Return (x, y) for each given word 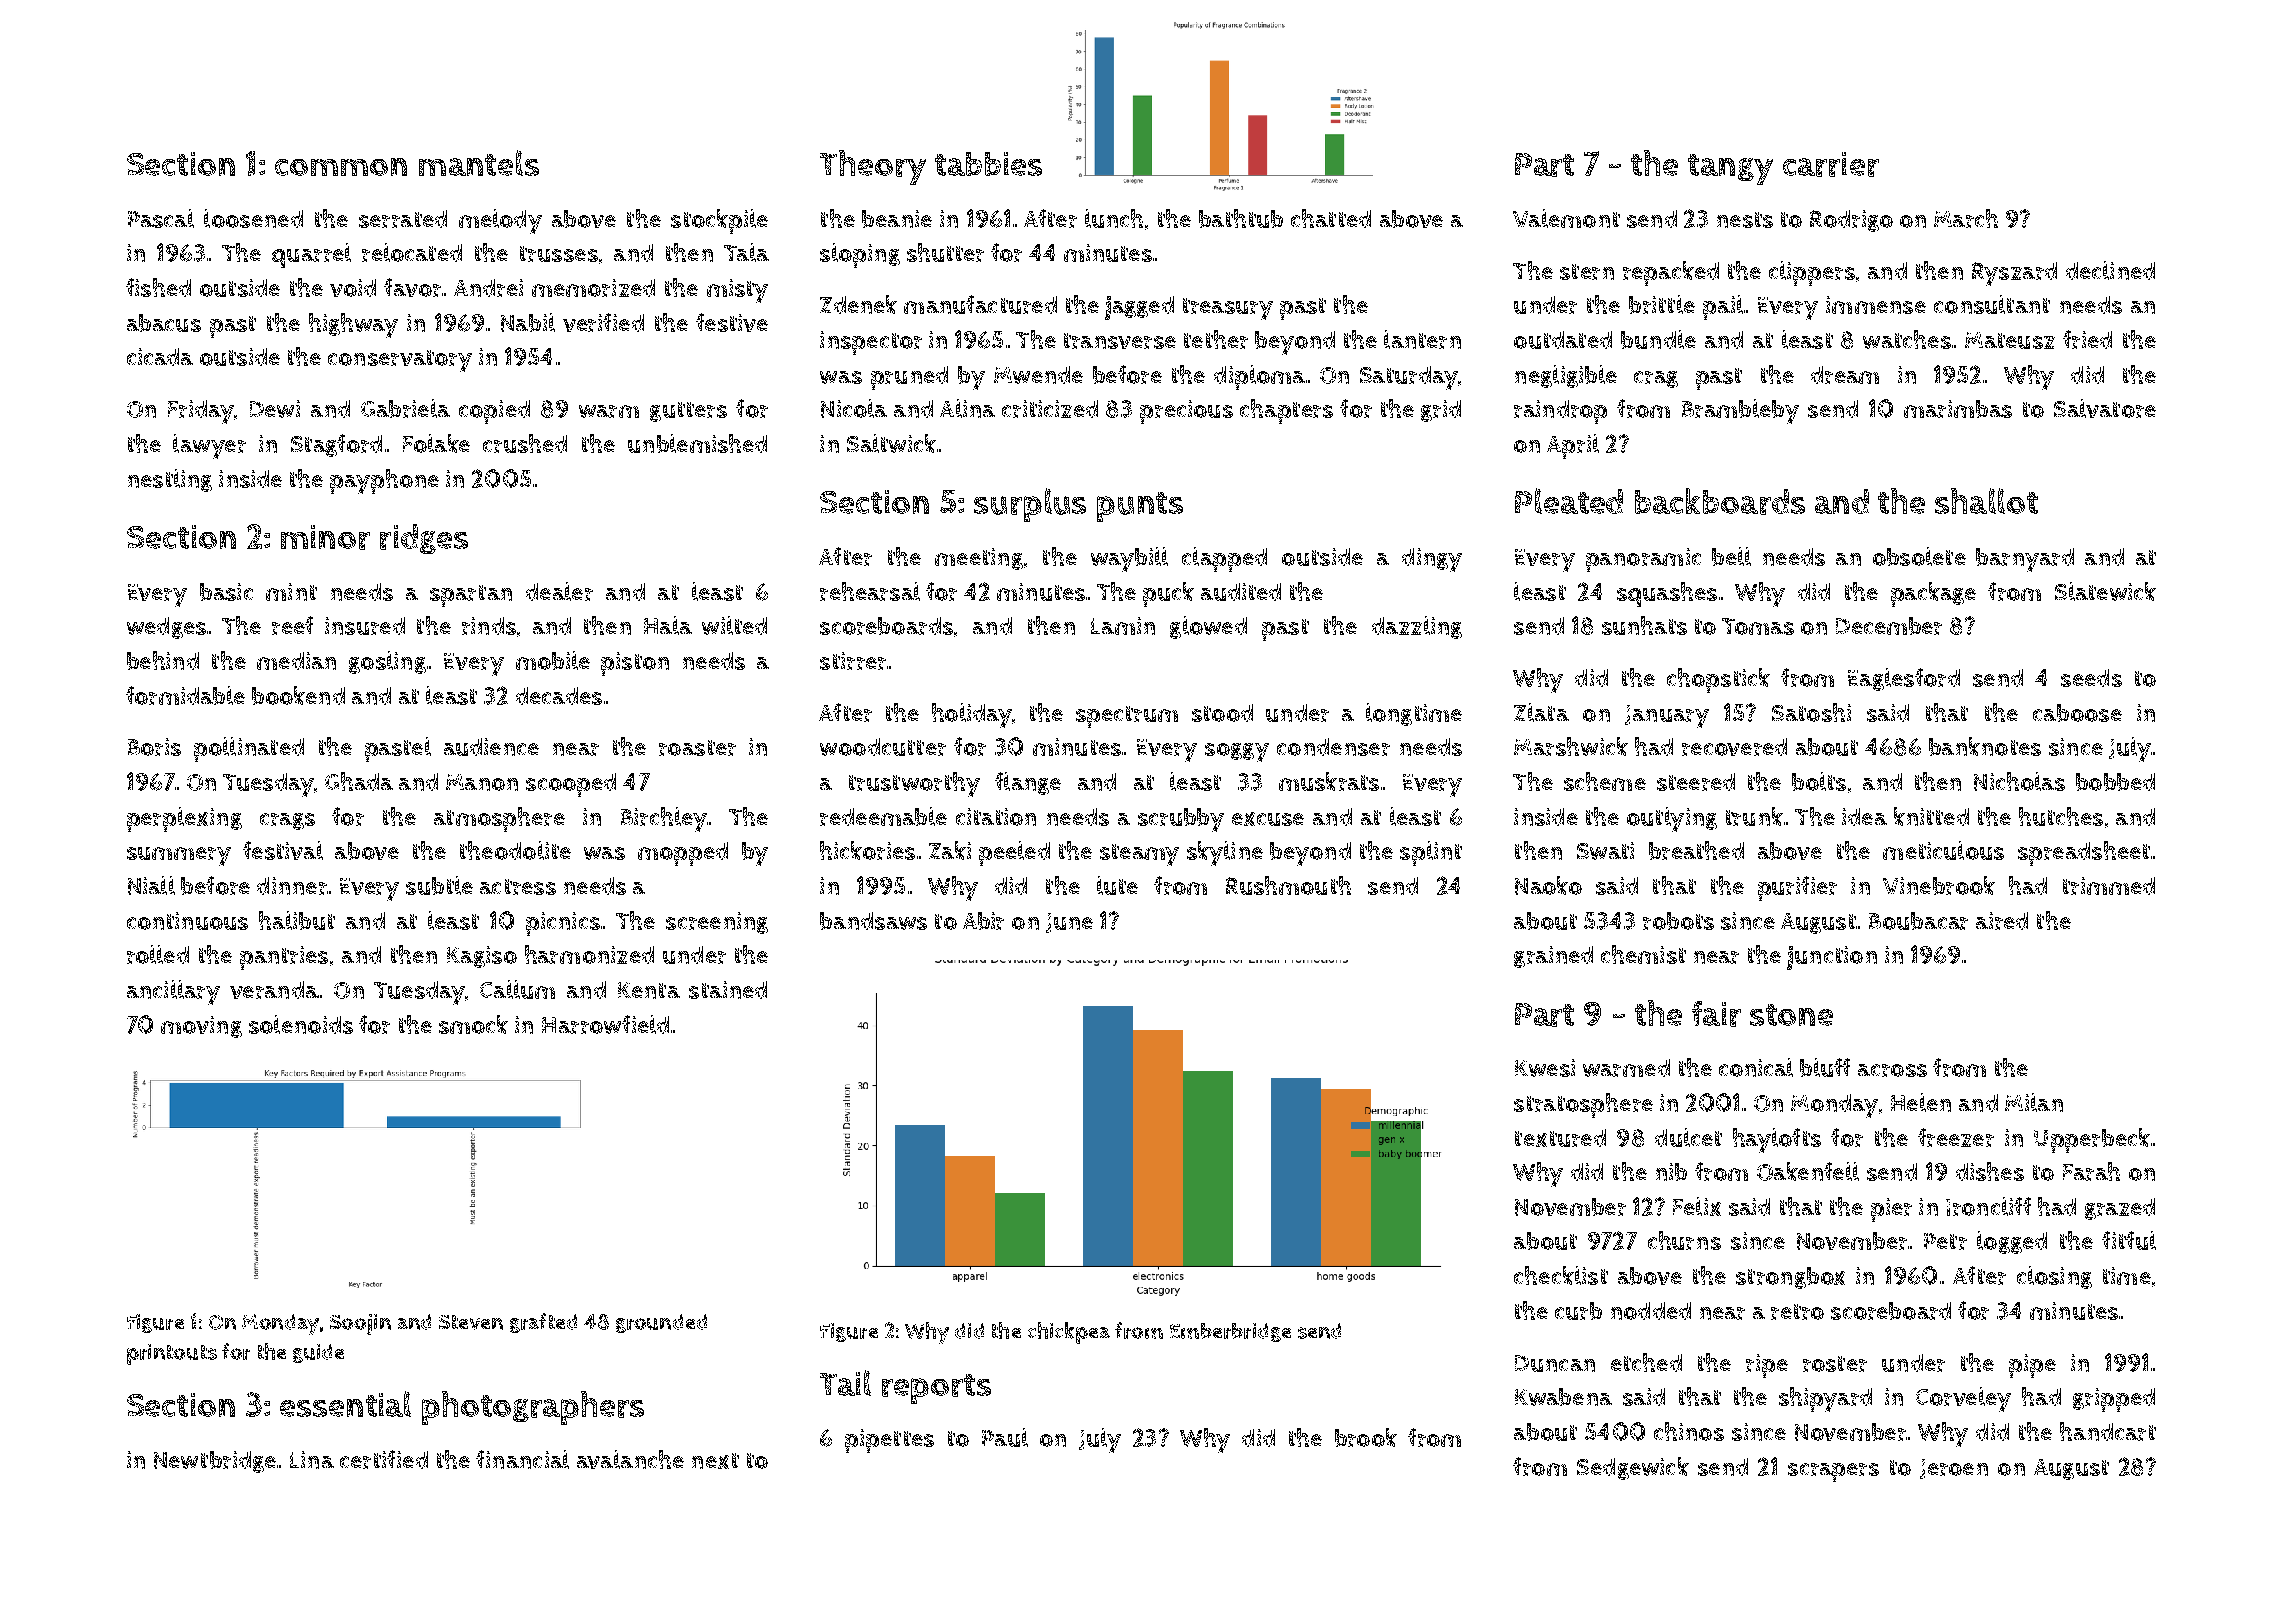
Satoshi (1811, 712)
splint (1431, 853)
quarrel (311, 255)
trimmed (2109, 886)
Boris (154, 747)
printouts (172, 1354)
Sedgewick (1633, 1468)
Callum (517, 989)
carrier (1831, 164)
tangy (1730, 169)
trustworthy (914, 784)
